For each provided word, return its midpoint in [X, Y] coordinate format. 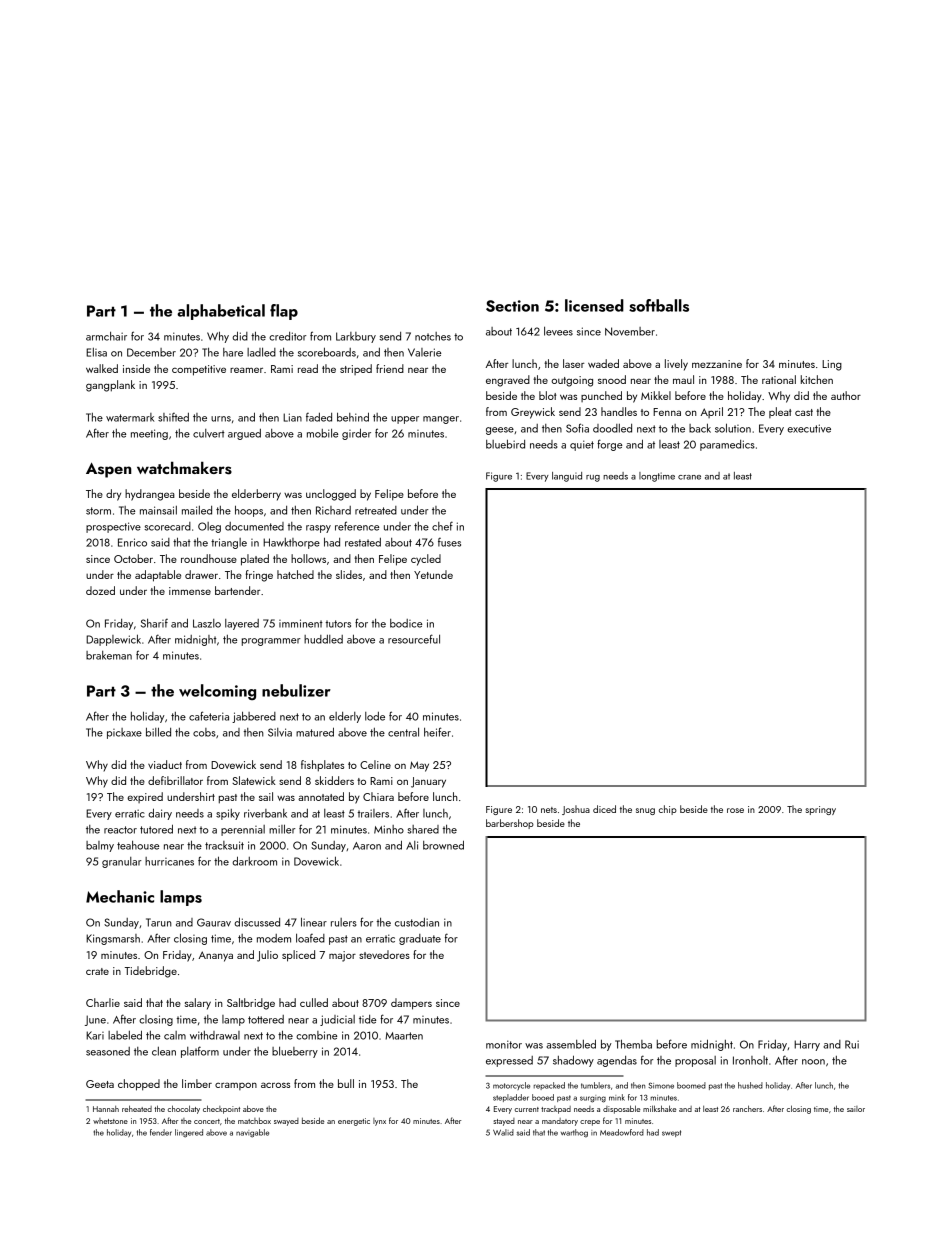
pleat [780, 412]
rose [735, 810]
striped [356, 369]
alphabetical [221, 312]
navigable [252, 1133]
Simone [661, 1085]
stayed [504, 1122]
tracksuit [224, 845]
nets [549, 810]
